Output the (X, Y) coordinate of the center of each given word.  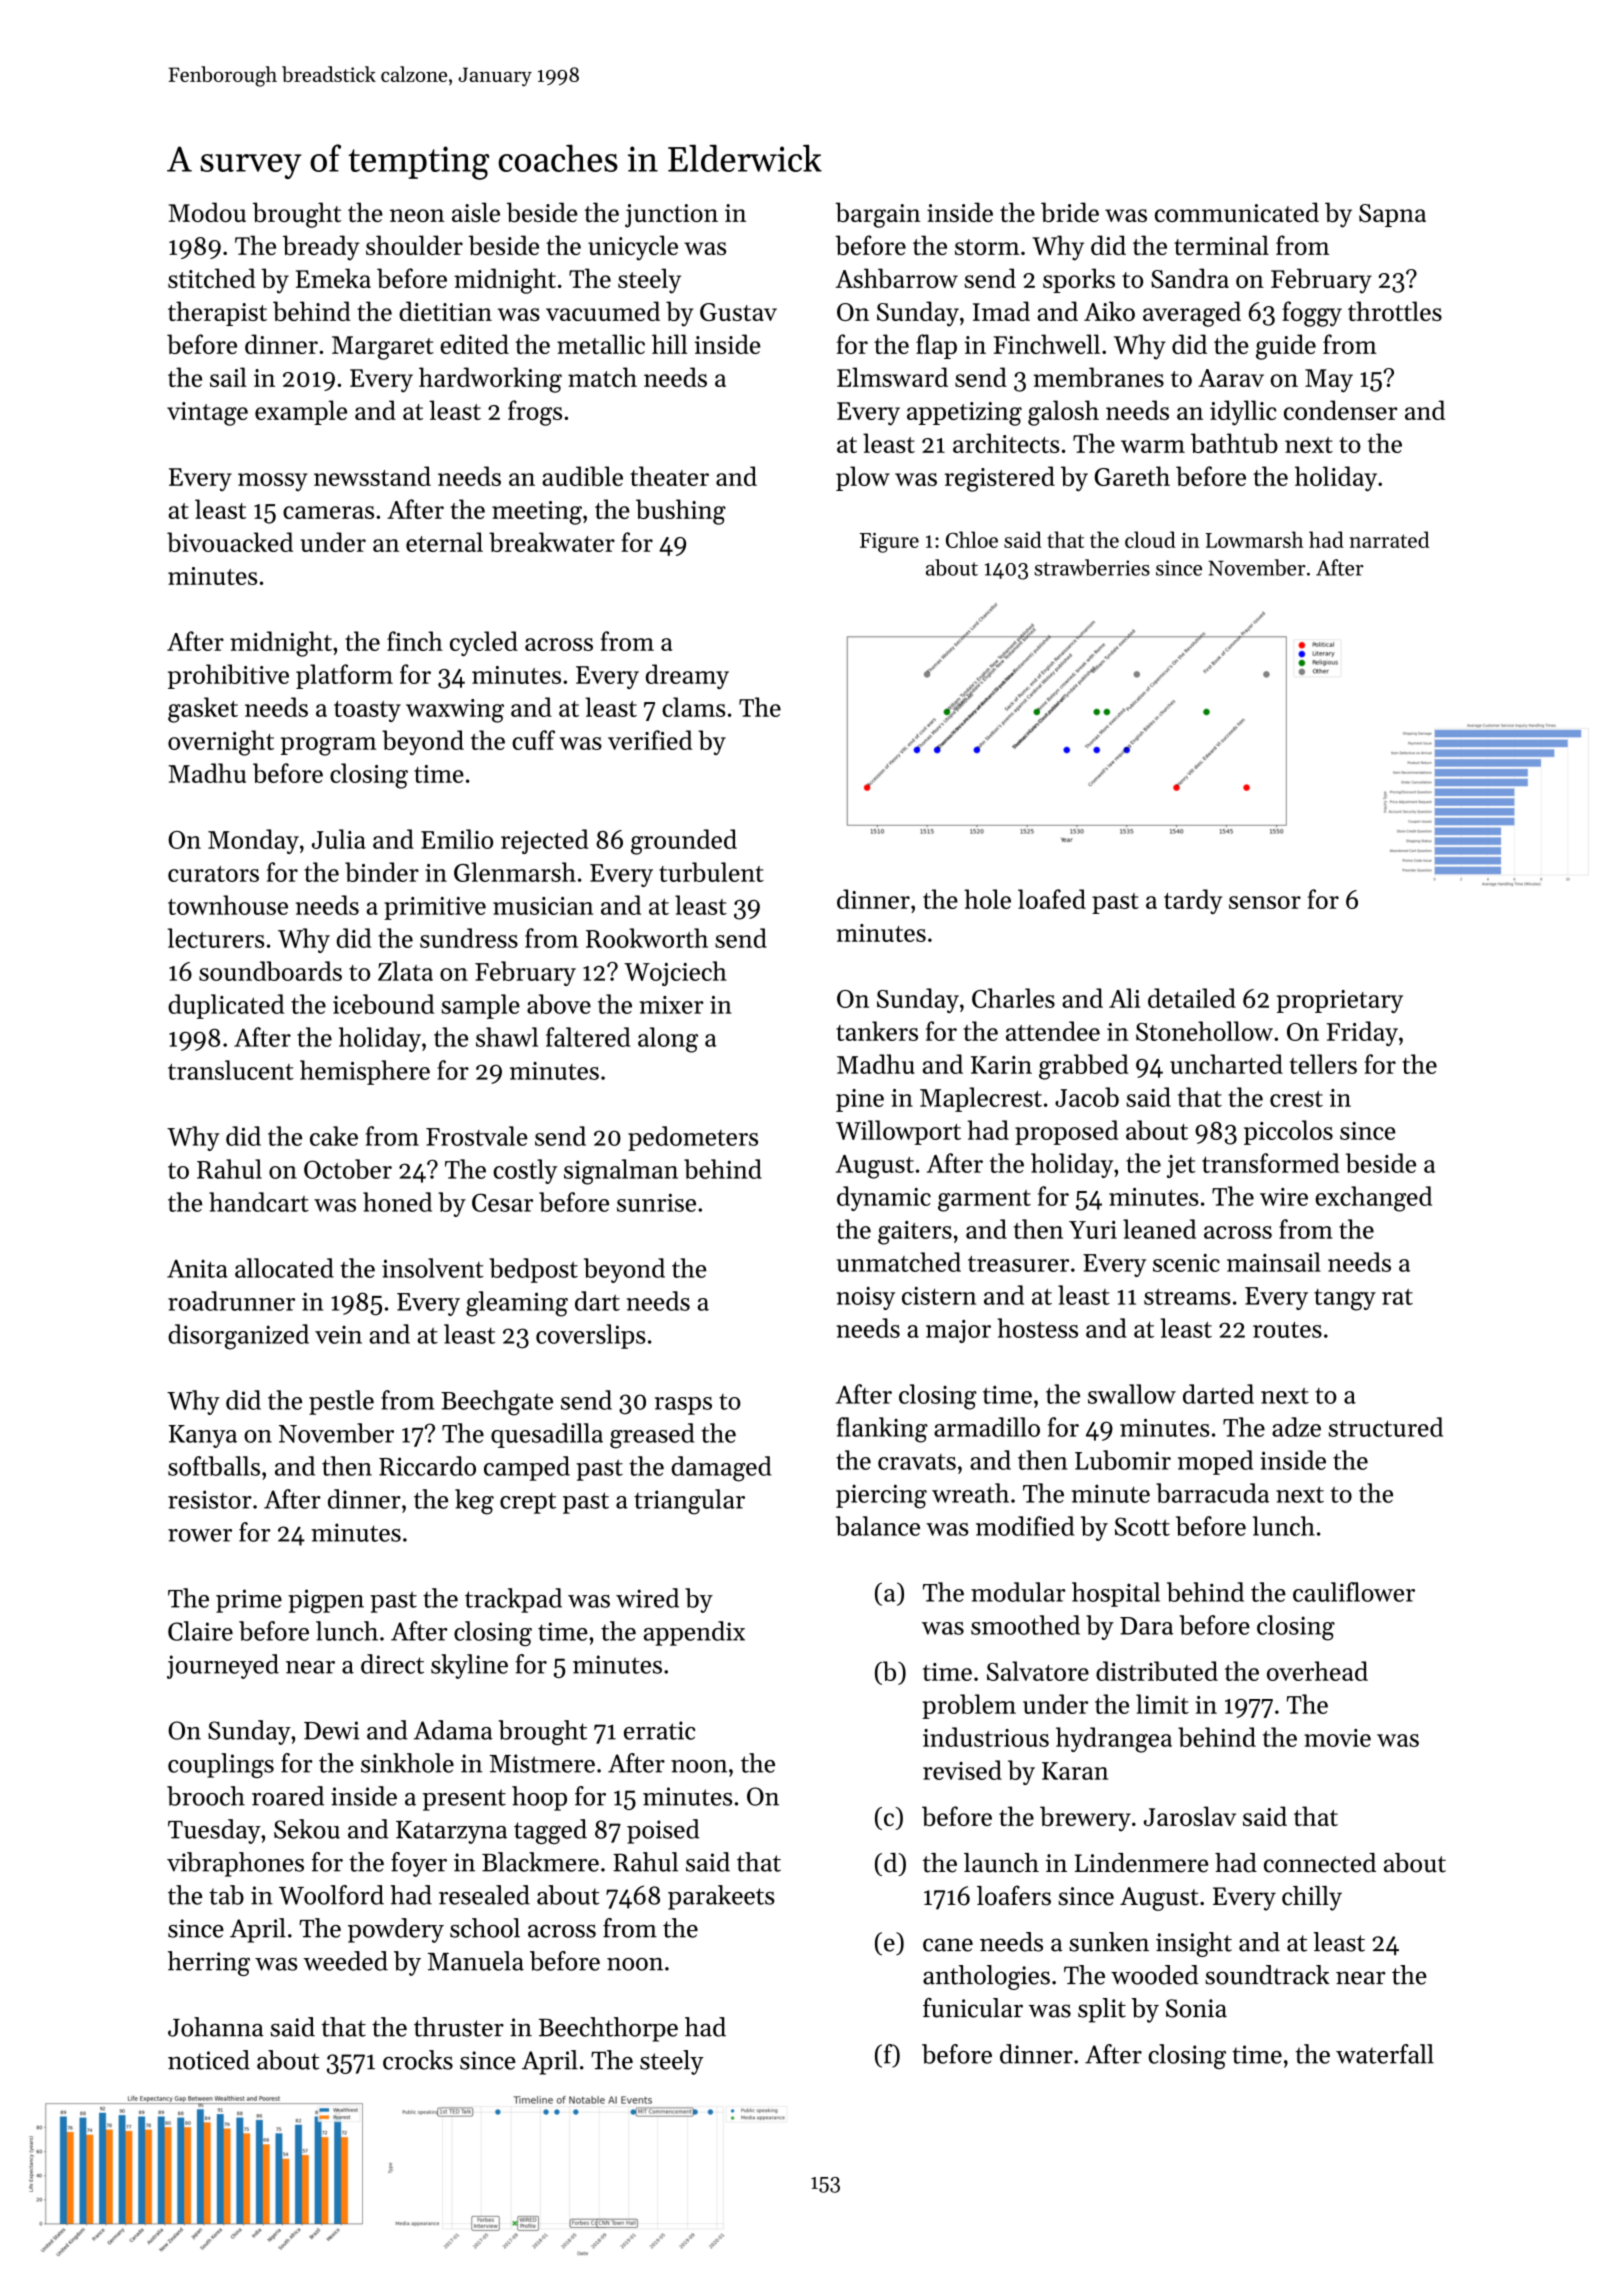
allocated (284, 1268)
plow (863, 478)
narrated (1389, 539)
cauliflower (1354, 1592)
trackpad (513, 1600)
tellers (1323, 1064)
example (301, 412)
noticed (209, 2060)
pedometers (693, 1138)
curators (213, 874)
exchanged (1373, 1199)
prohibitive (228, 676)
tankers (877, 1031)
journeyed (223, 1666)
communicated (1237, 212)
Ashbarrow (896, 278)
